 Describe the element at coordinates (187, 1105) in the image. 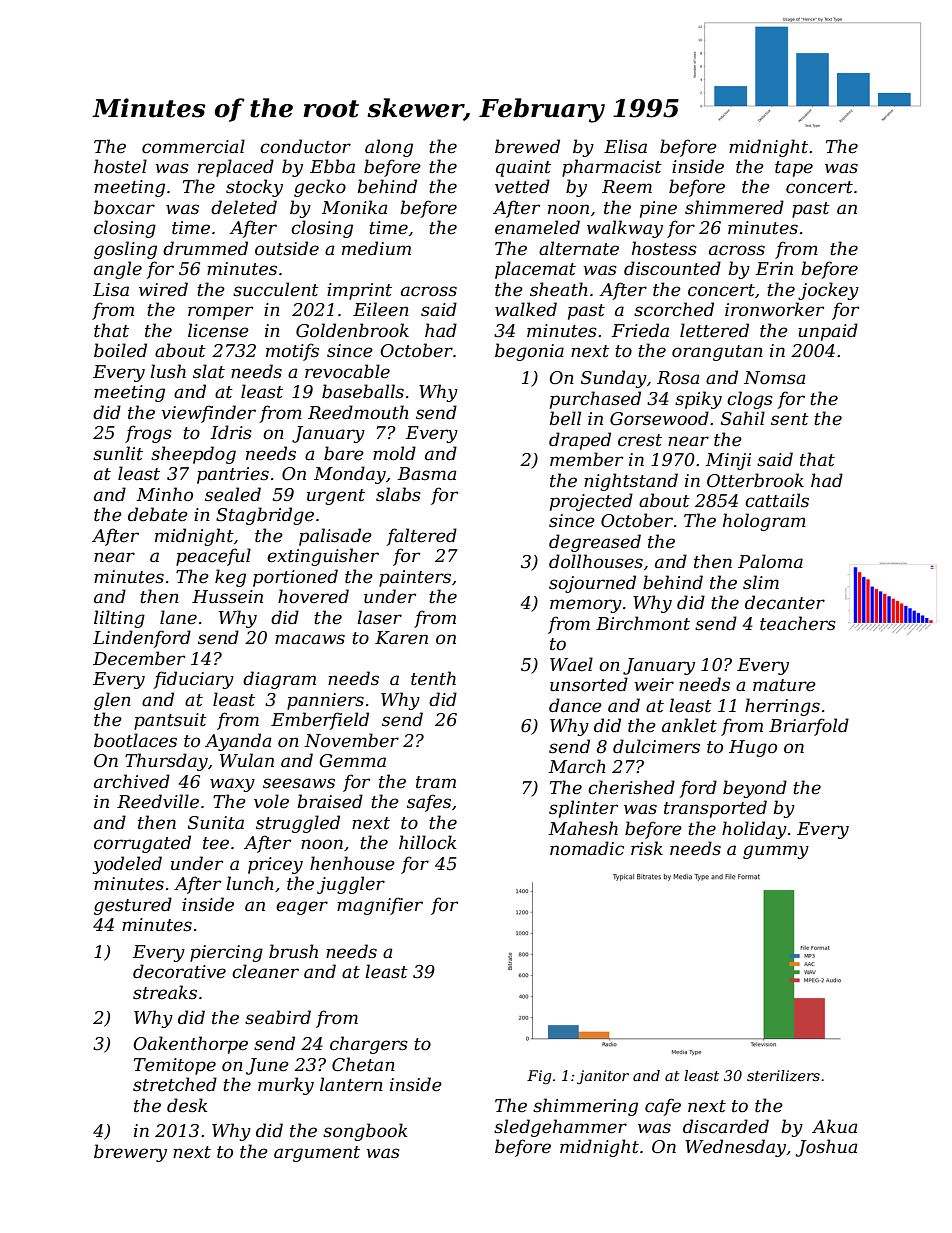

I see `desk` at that location.
